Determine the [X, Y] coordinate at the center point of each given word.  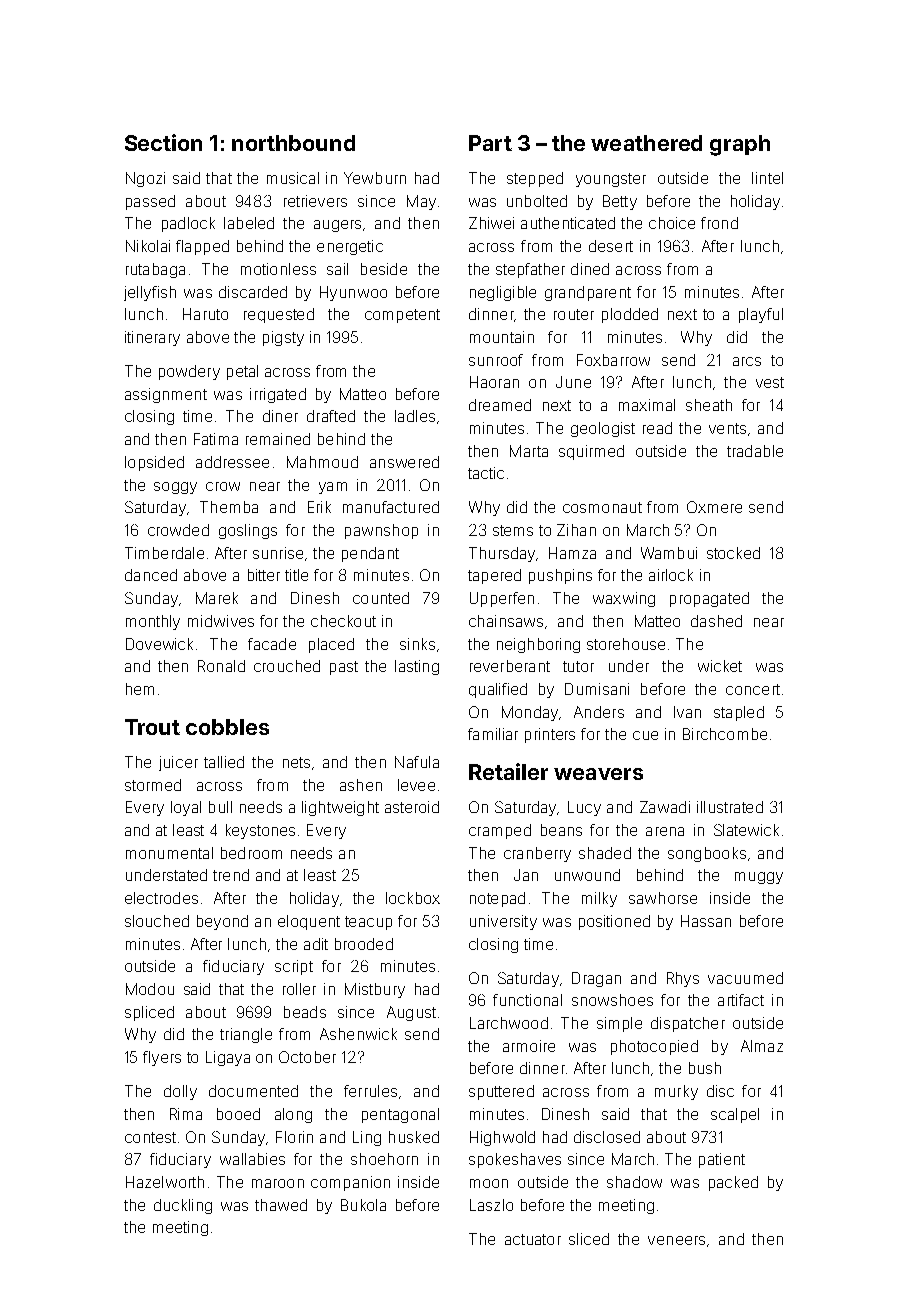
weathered [646, 143]
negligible [503, 293]
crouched [287, 666]
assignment [166, 395]
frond [719, 223]
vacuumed [745, 978]
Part [490, 143]
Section [163, 142]
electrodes [161, 898]
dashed [716, 621]
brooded [364, 944]
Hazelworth [165, 1182]
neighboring [538, 645]
